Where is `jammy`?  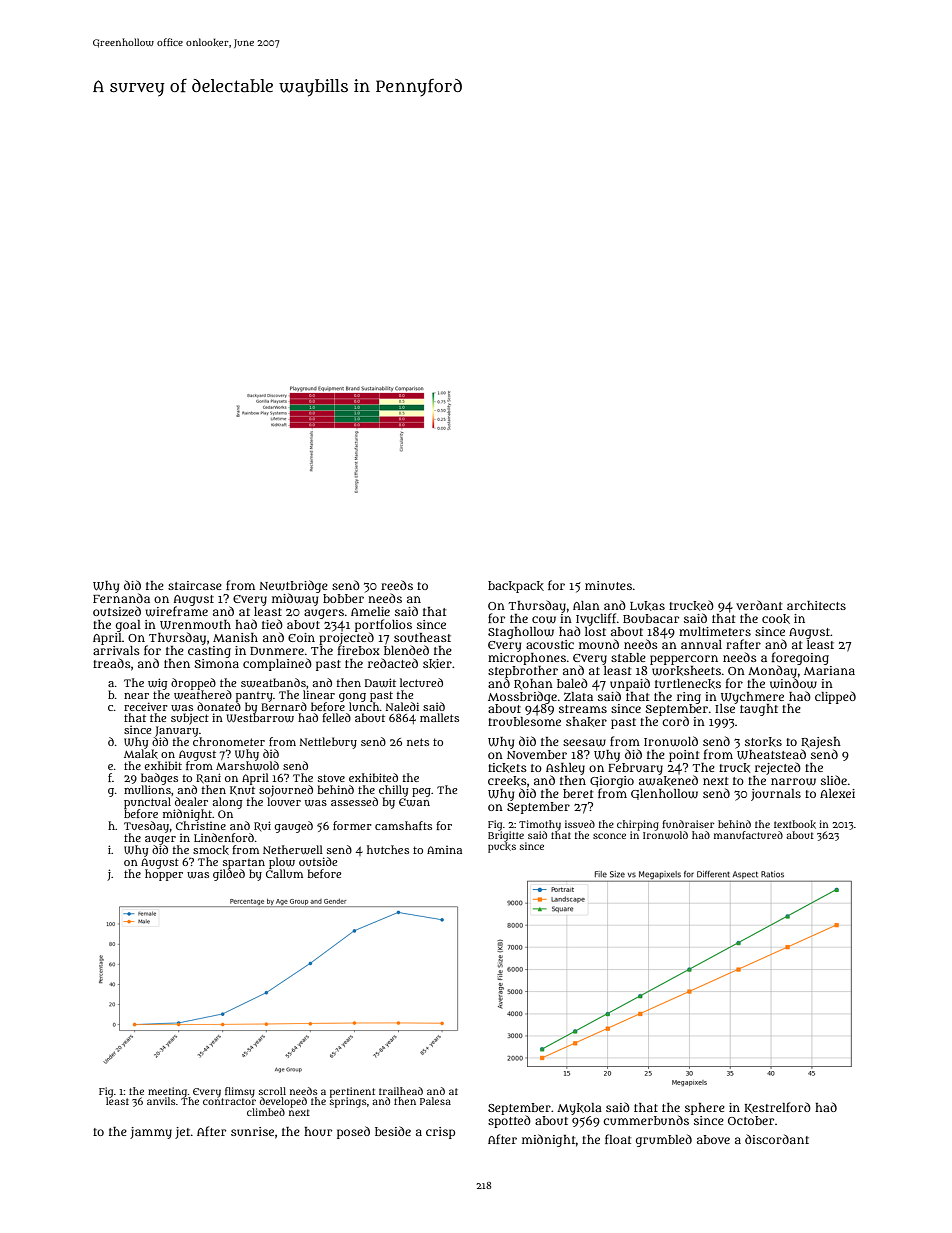
jammy is located at coordinates (151, 1133).
